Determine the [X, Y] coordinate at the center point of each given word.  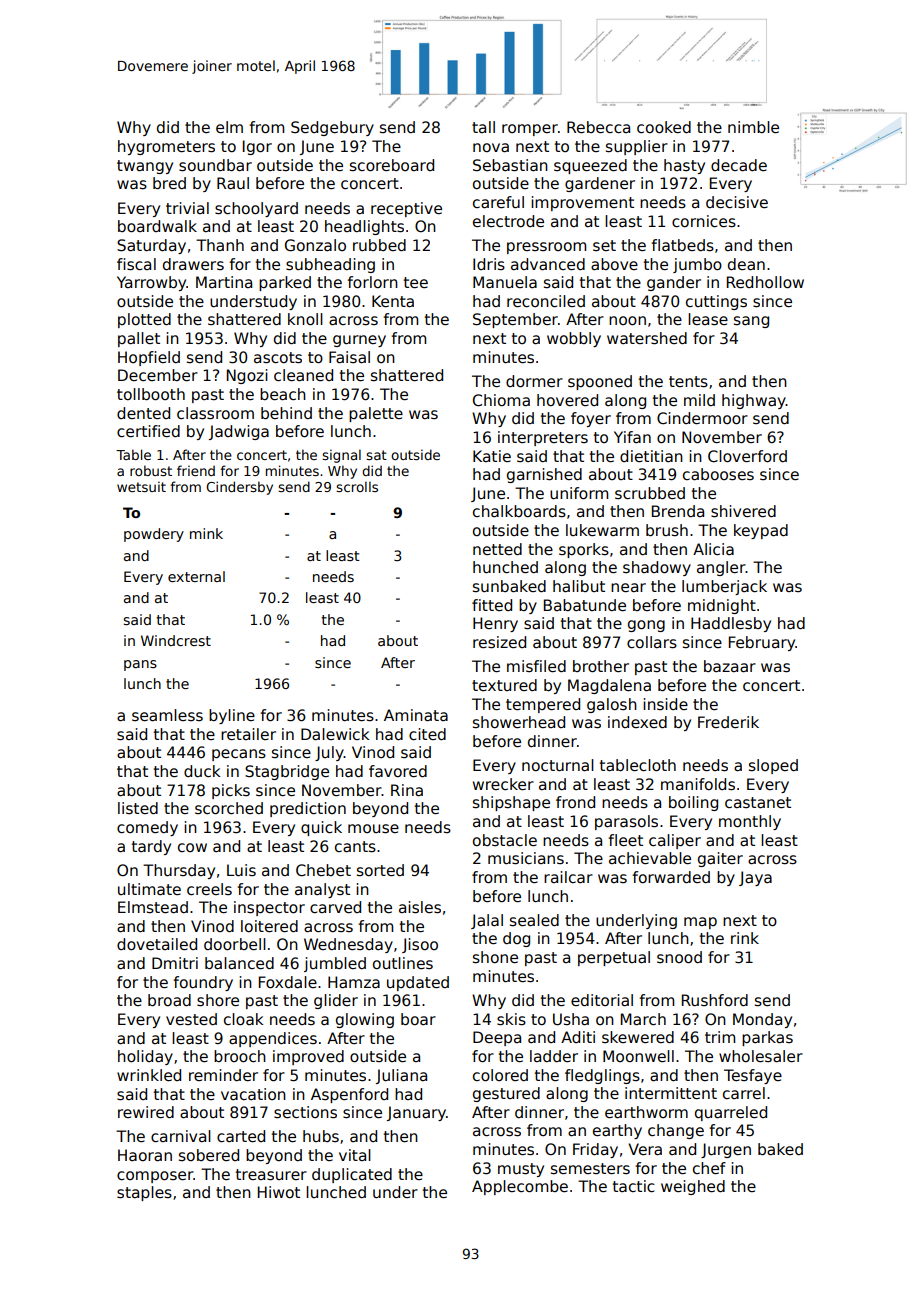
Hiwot [279, 1192]
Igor [257, 147]
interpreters [543, 438]
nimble [753, 127]
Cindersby [239, 488]
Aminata [416, 715]
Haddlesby [731, 624]
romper [530, 130]
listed [138, 808]
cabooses [718, 474]
